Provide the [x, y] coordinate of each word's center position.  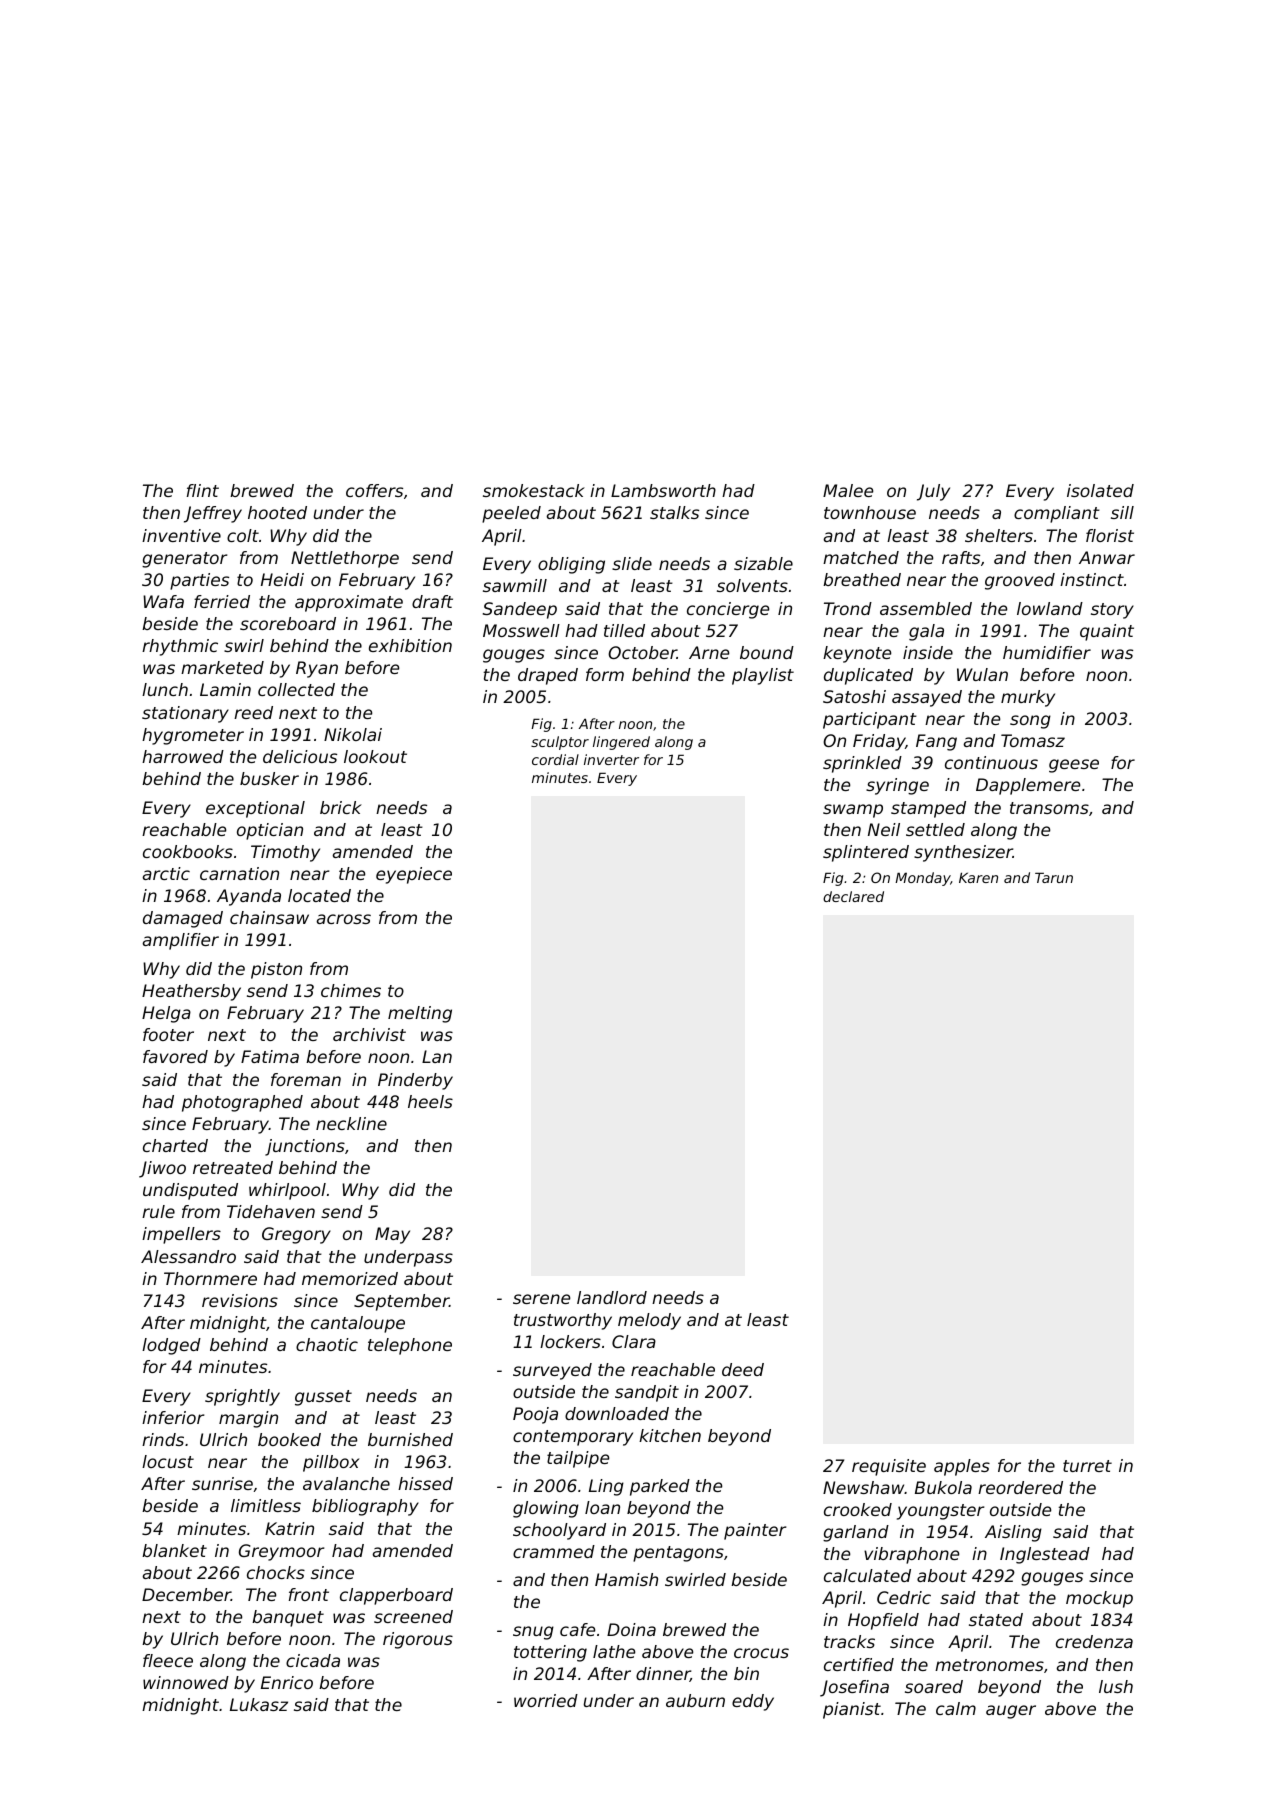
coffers [374, 490]
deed [743, 1369]
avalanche [346, 1483]
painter [755, 1531]
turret [1087, 1466]
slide [632, 563]
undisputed [190, 1191]
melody [649, 1321]
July [933, 492]
